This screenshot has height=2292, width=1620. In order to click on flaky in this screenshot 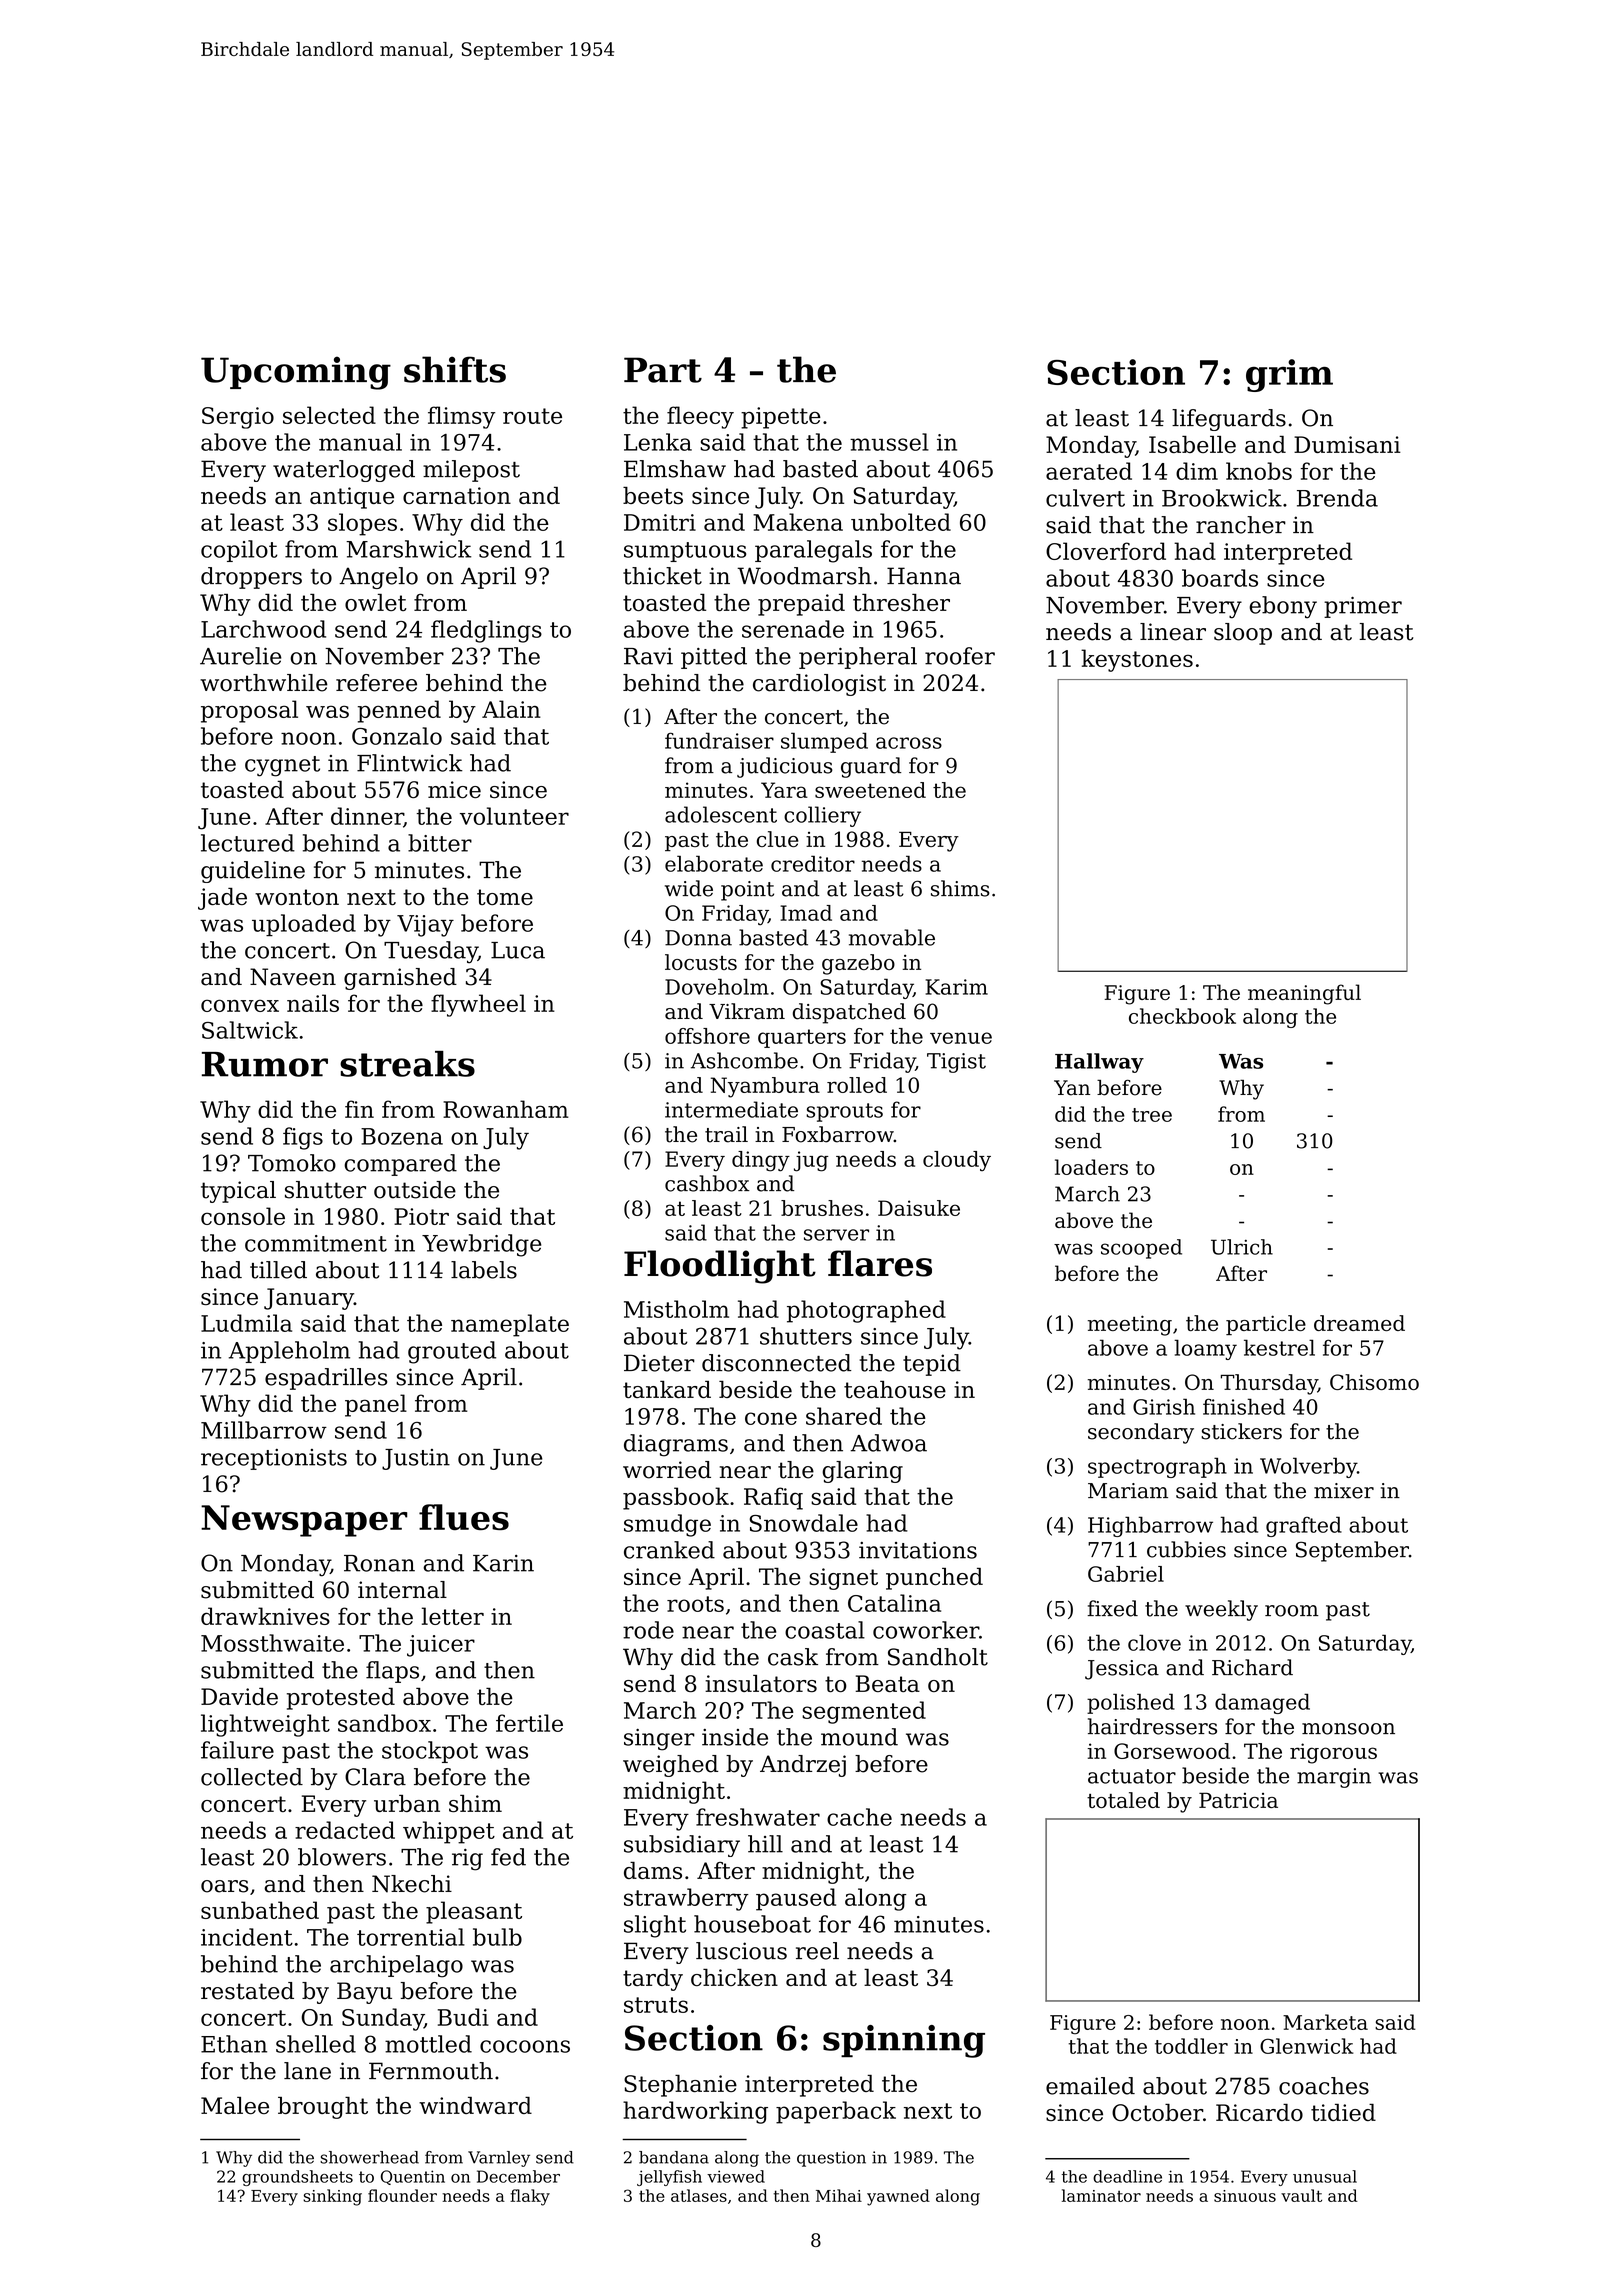, I will do `click(530, 2197)`.
